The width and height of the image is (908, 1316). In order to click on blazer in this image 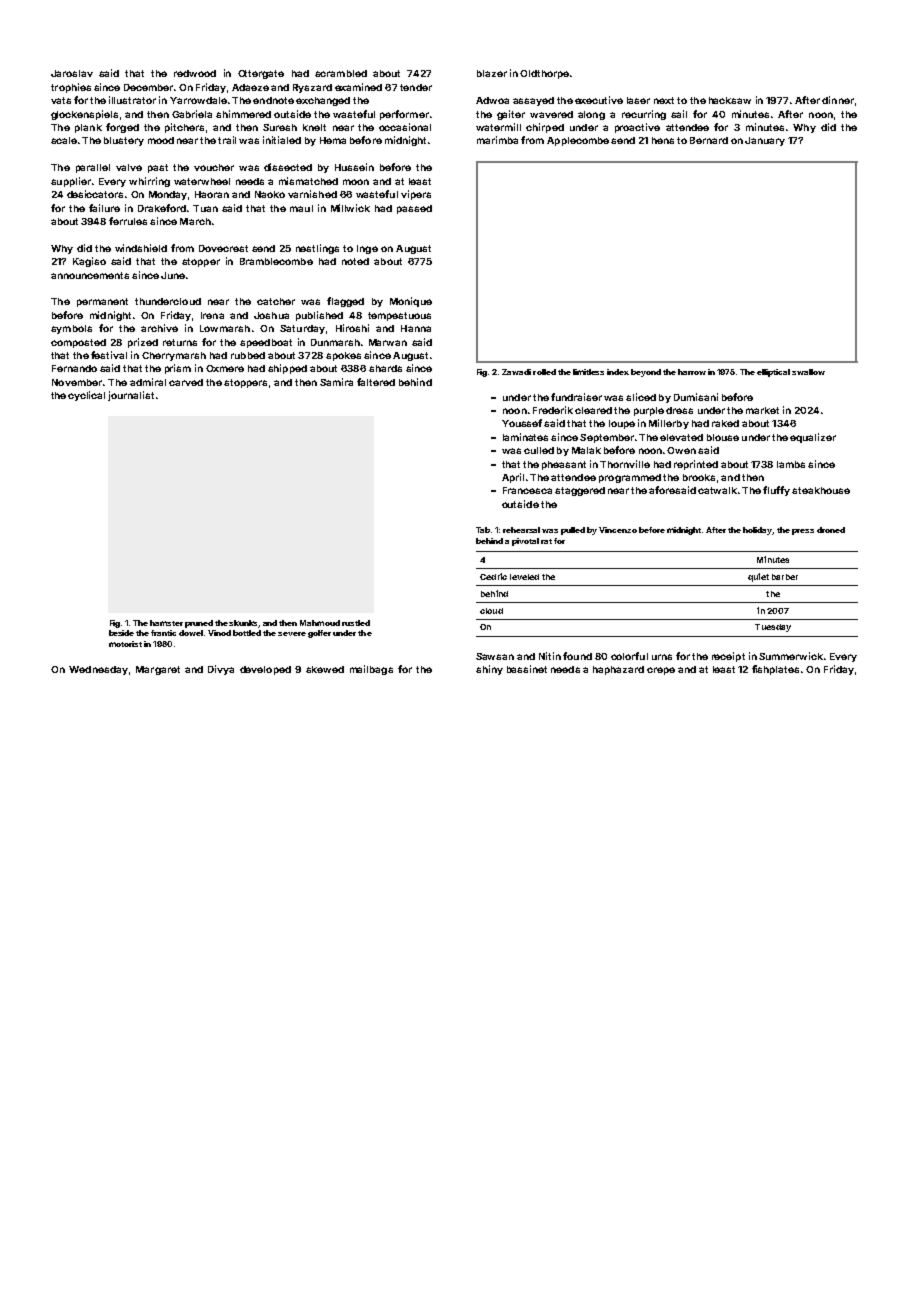, I will do `click(492, 73)`.
